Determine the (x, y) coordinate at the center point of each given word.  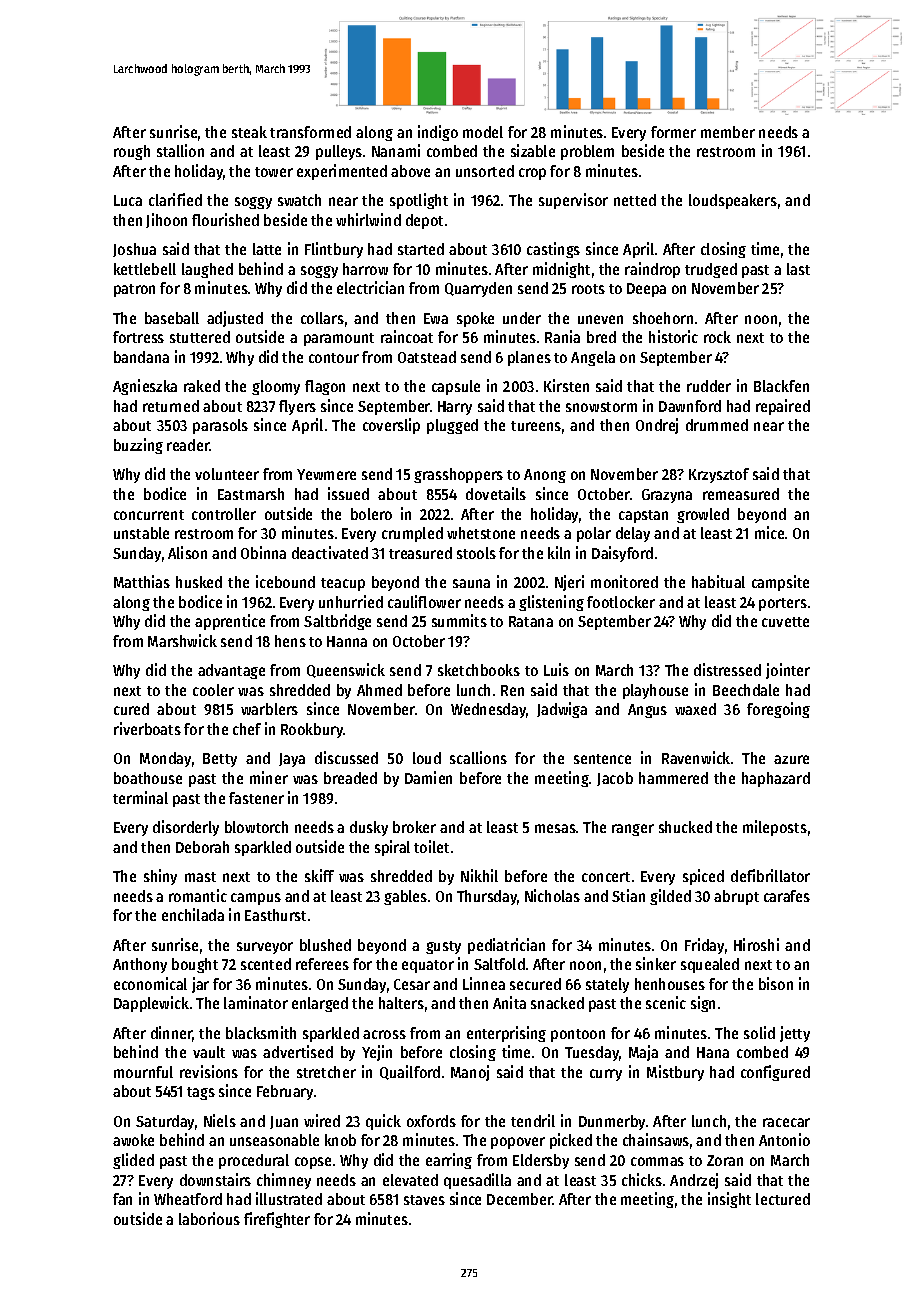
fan (122, 1199)
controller (224, 514)
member (728, 132)
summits (459, 620)
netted (635, 200)
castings (553, 250)
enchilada (193, 914)
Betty (220, 760)
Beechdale (746, 690)
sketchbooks (479, 670)
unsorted (485, 171)
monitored (624, 581)
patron (134, 290)
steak (249, 132)
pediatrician (506, 946)
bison (776, 983)
